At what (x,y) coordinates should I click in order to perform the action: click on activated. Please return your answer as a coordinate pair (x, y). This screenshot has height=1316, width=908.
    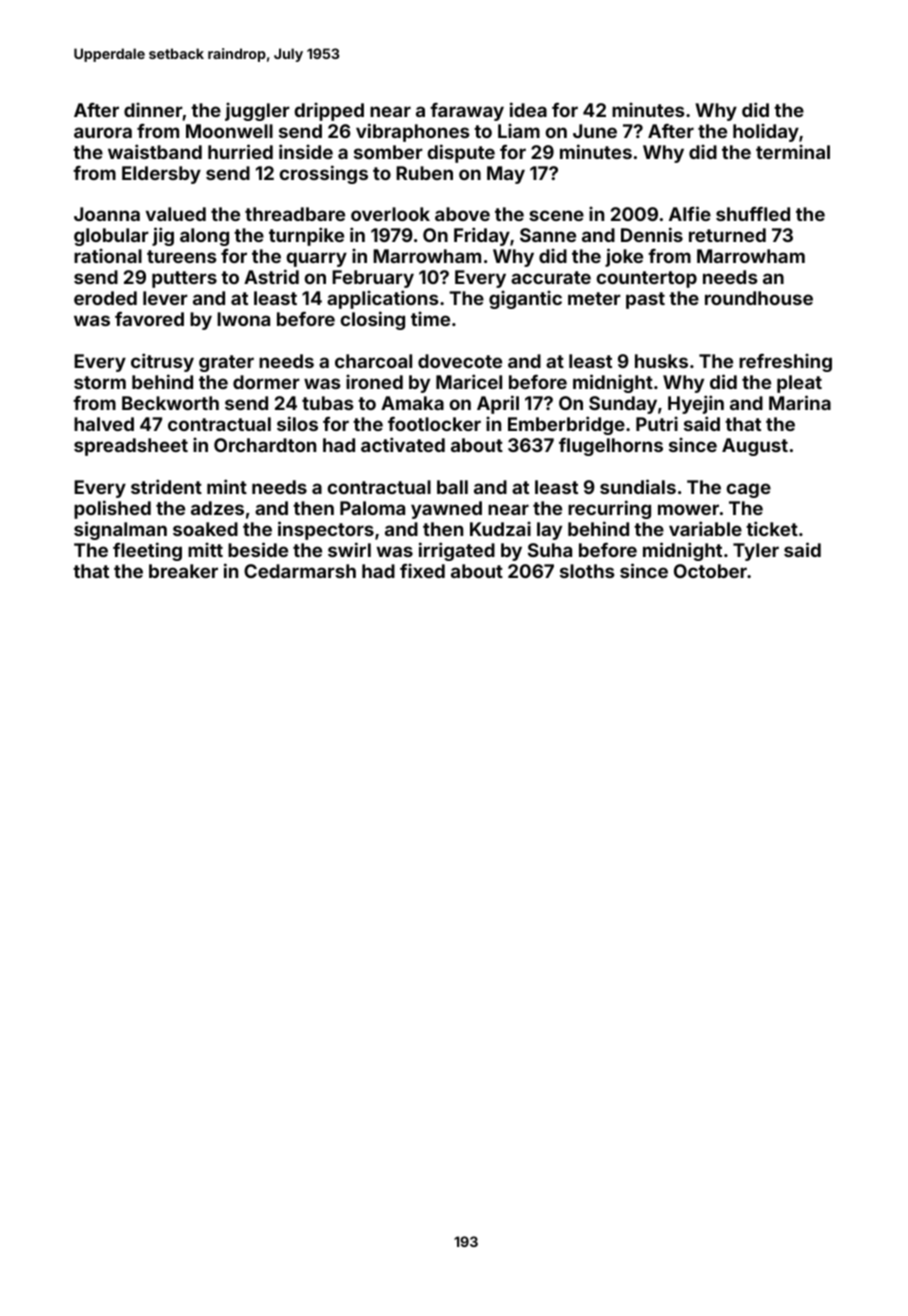
    Looking at the image, I should click on (403, 444).
